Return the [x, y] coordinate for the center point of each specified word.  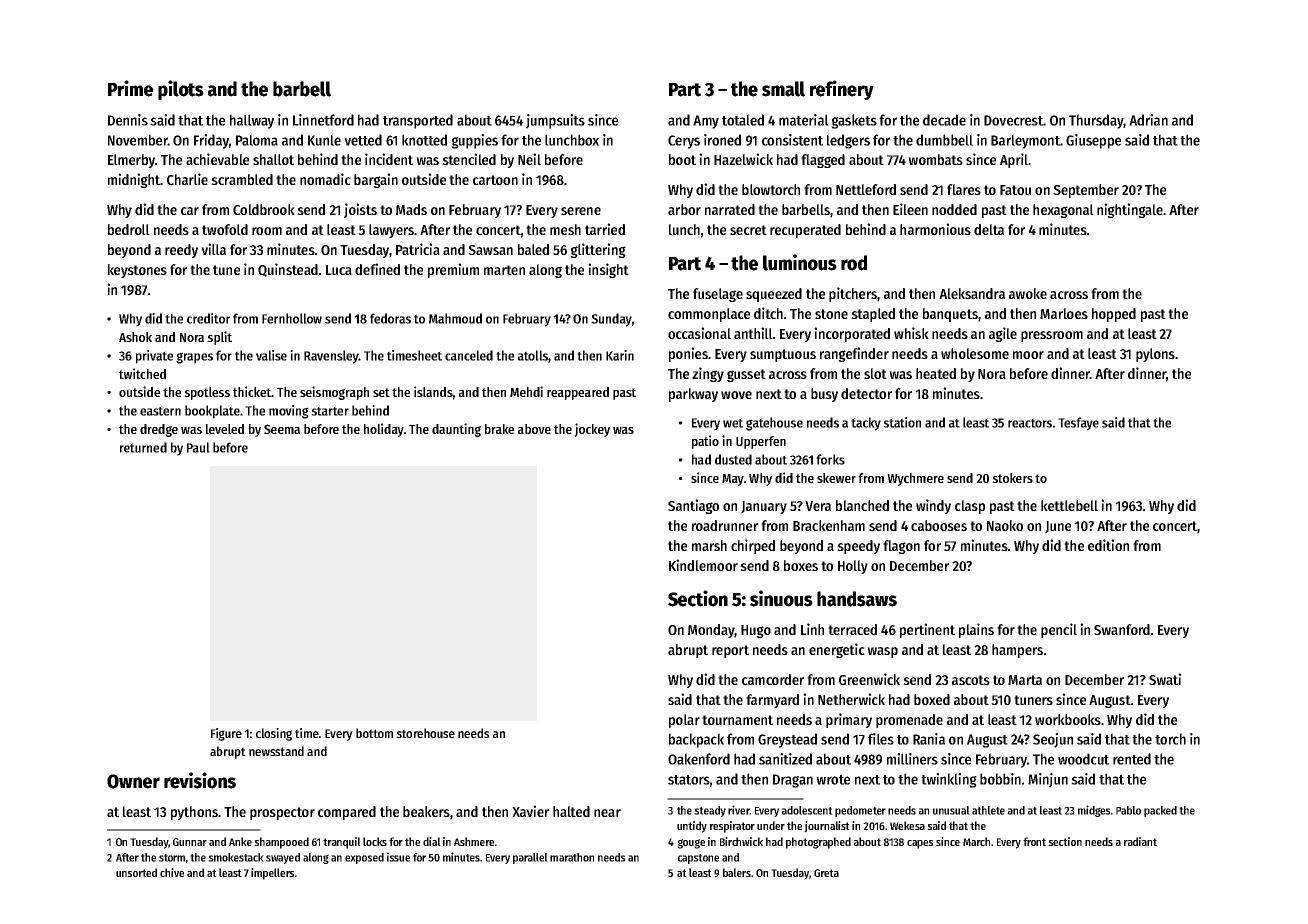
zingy [708, 374]
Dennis [128, 120]
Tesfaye [1078, 424]
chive [172, 872]
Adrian [1148, 120]
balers [737, 872]
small [783, 89]
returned [143, 447]
